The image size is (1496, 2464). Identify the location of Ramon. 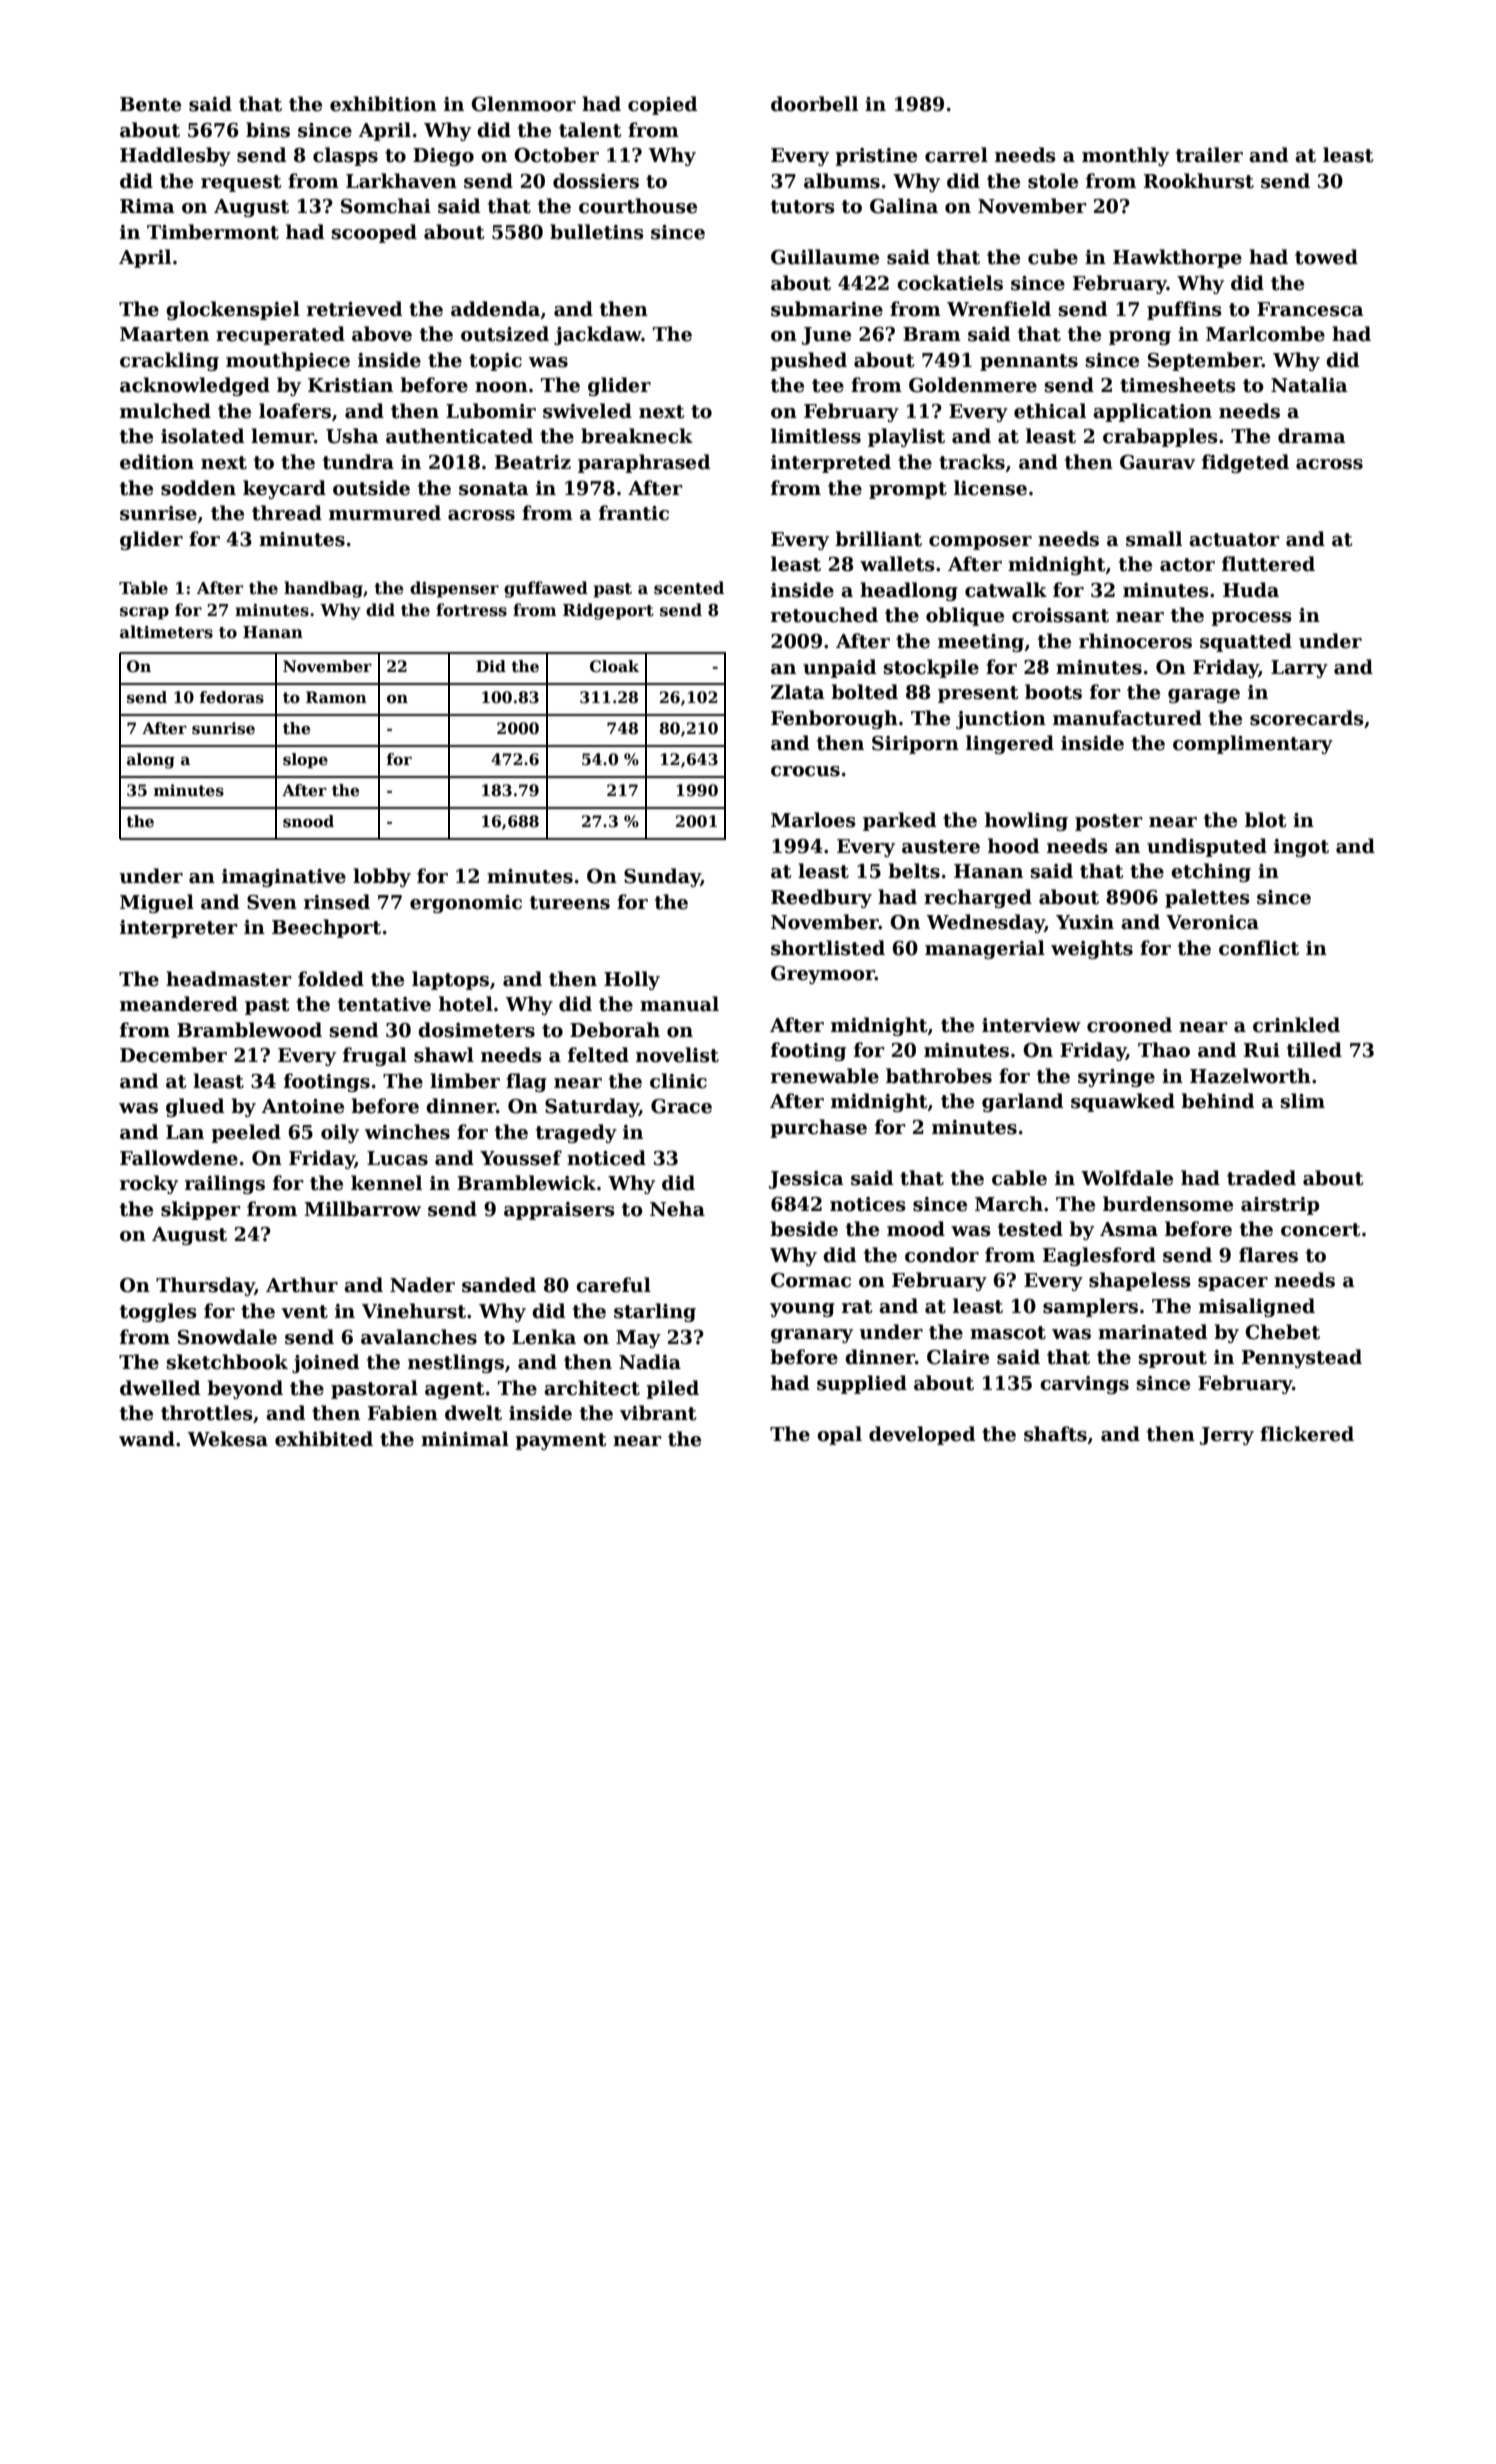
(336, 697).
